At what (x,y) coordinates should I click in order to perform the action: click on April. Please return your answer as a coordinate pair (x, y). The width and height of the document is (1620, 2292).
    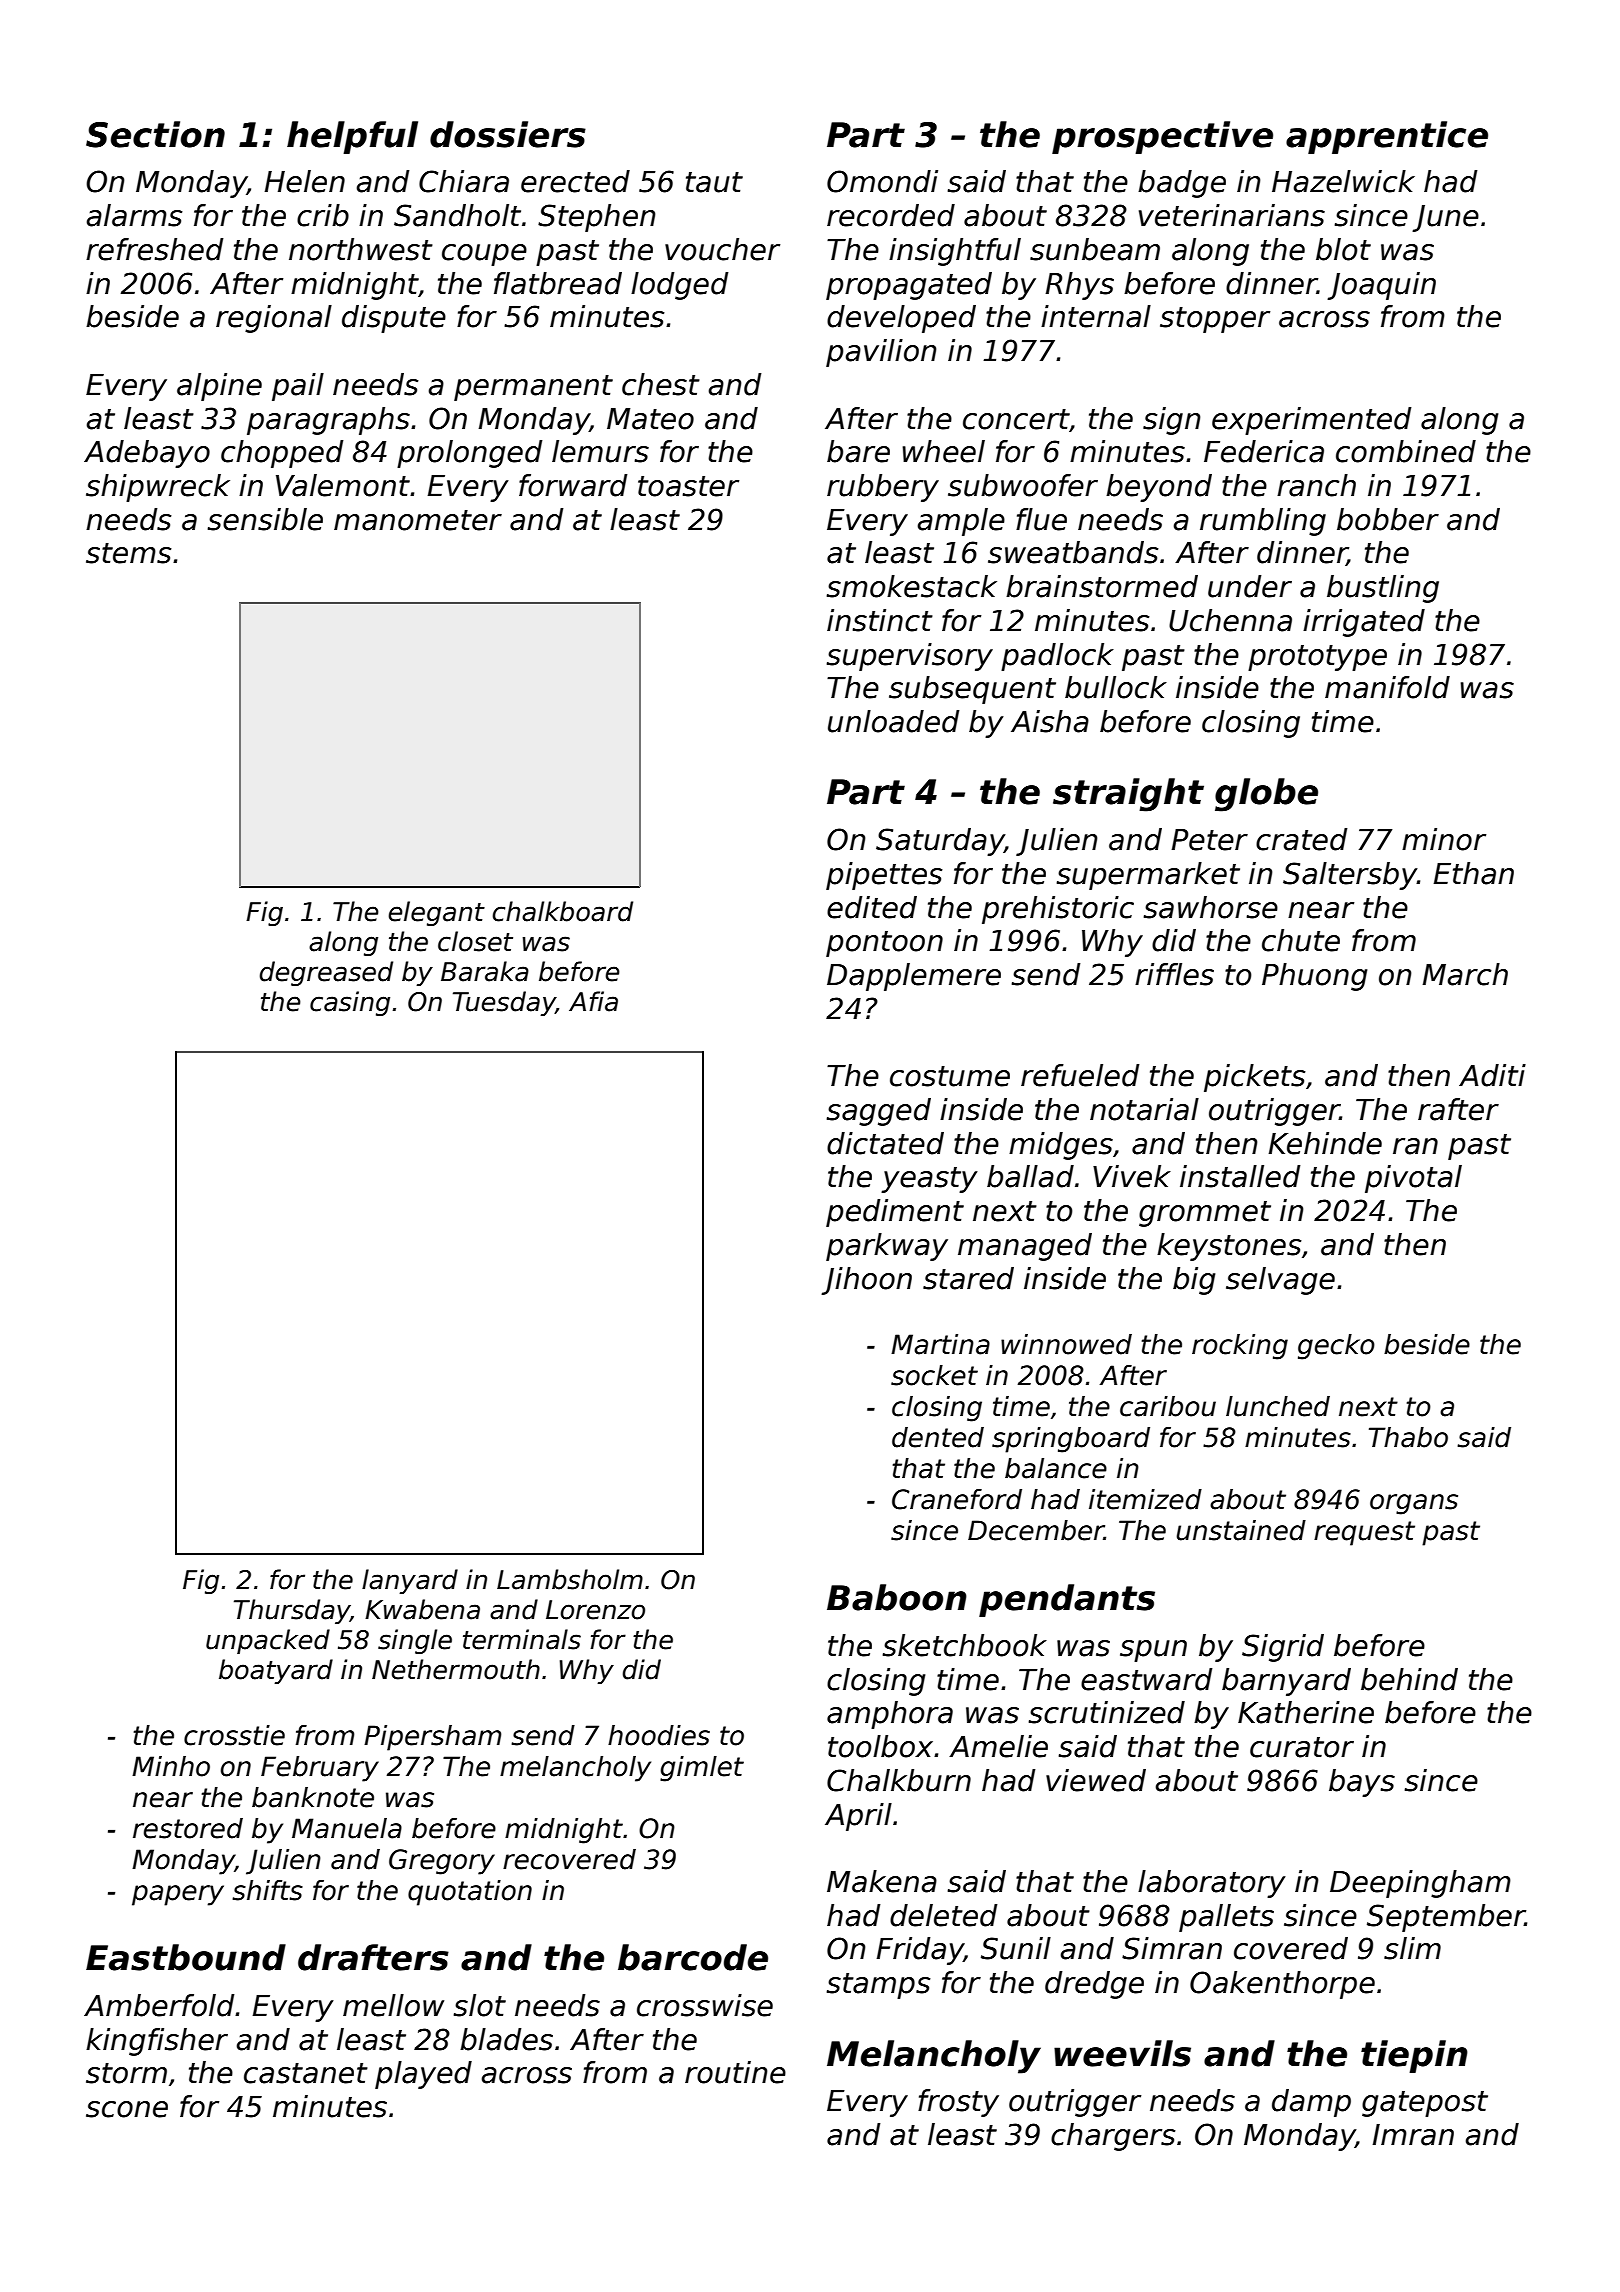
    Looking at the image, I should click on (858, 1817).
